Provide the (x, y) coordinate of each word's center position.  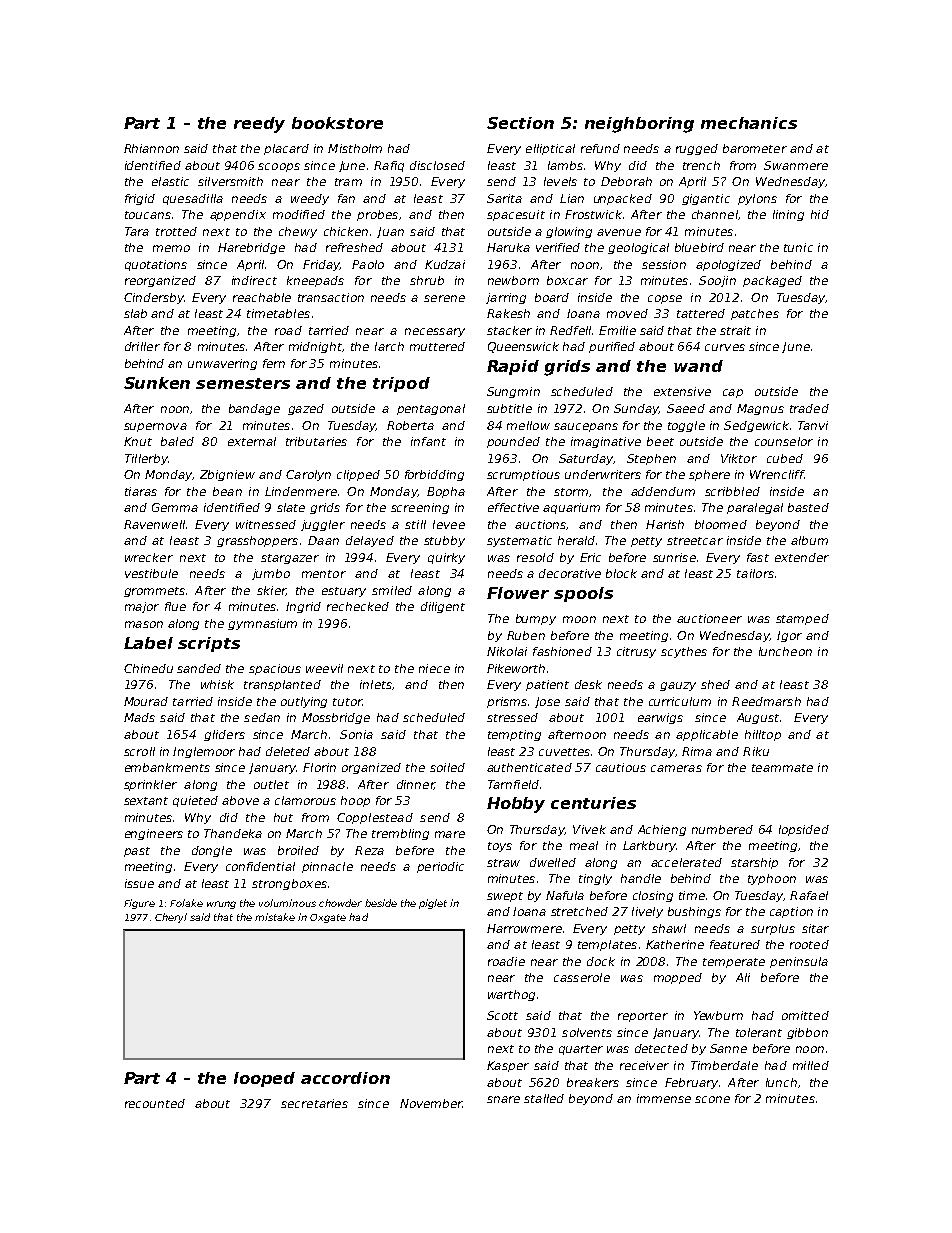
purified (612, 347)
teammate (782, 768)
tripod (401, 384)
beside (381, 903)
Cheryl (171, 918)
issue (139, 883)
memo (171, 248)
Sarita (504, 198)
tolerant (759, 1032)
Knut (138, 441)
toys (500, 847)
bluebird (699, 247)
